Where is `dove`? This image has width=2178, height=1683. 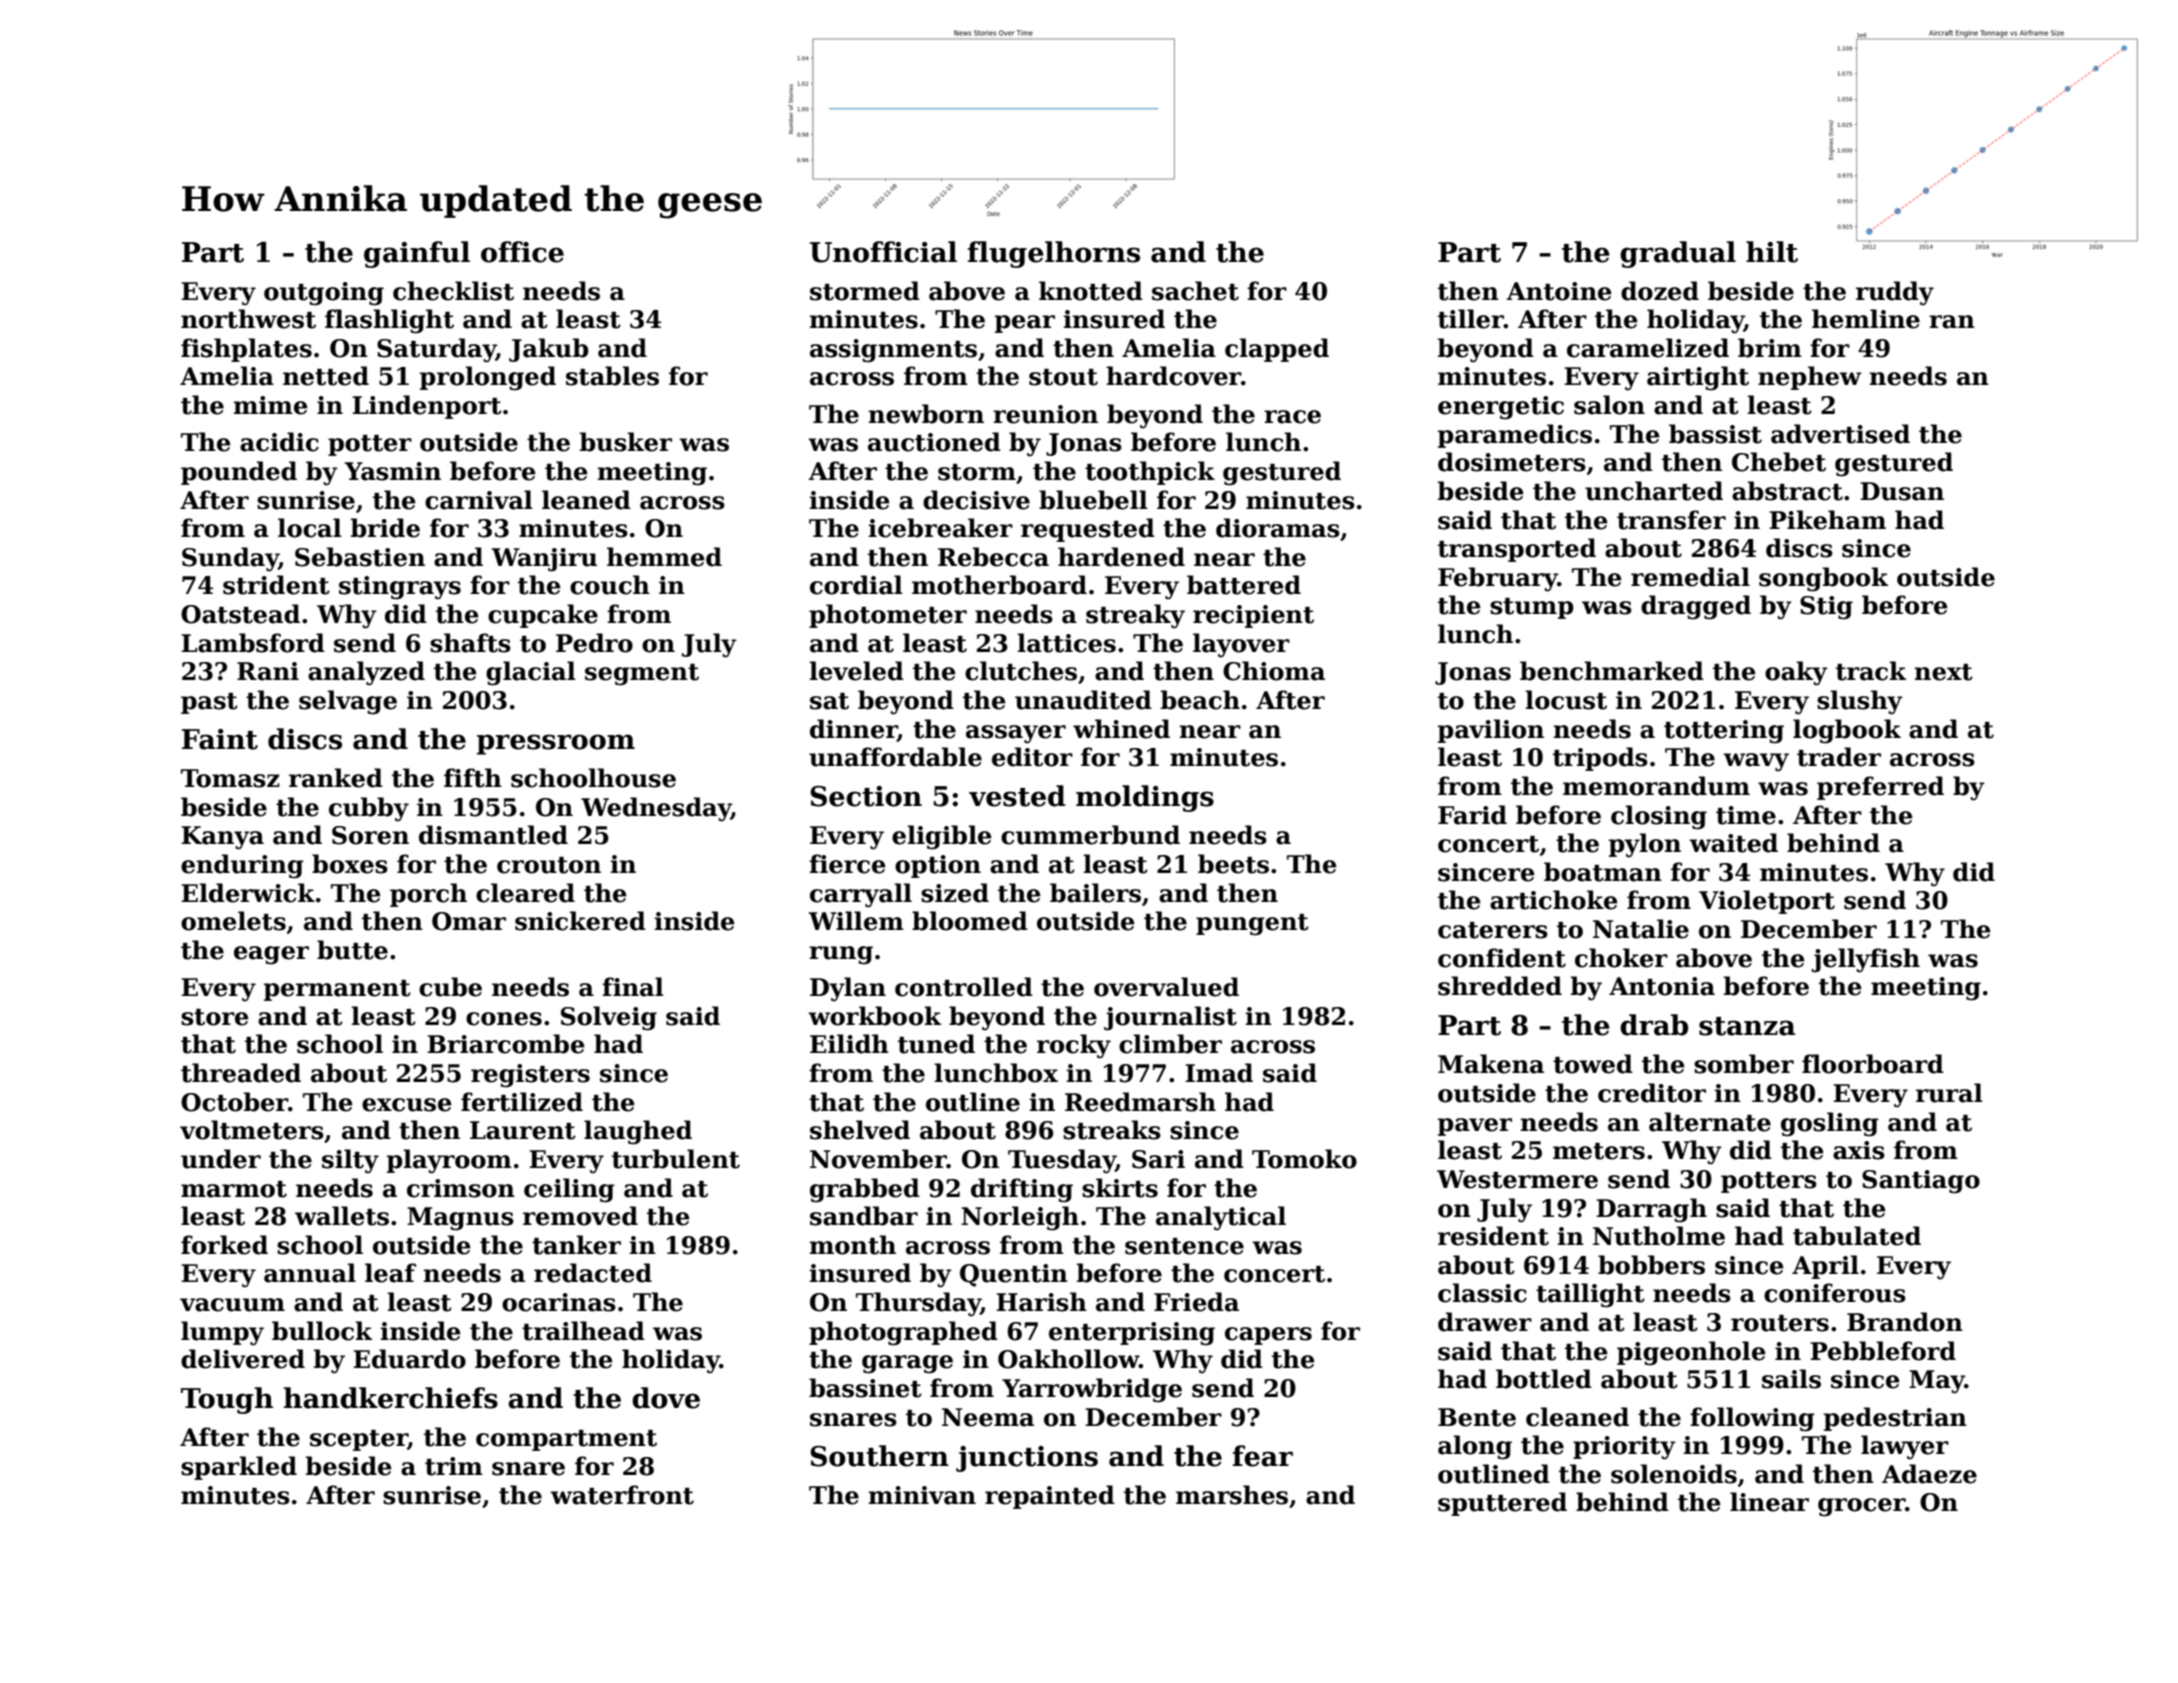
dove is located at coordinates (666, 1398).
